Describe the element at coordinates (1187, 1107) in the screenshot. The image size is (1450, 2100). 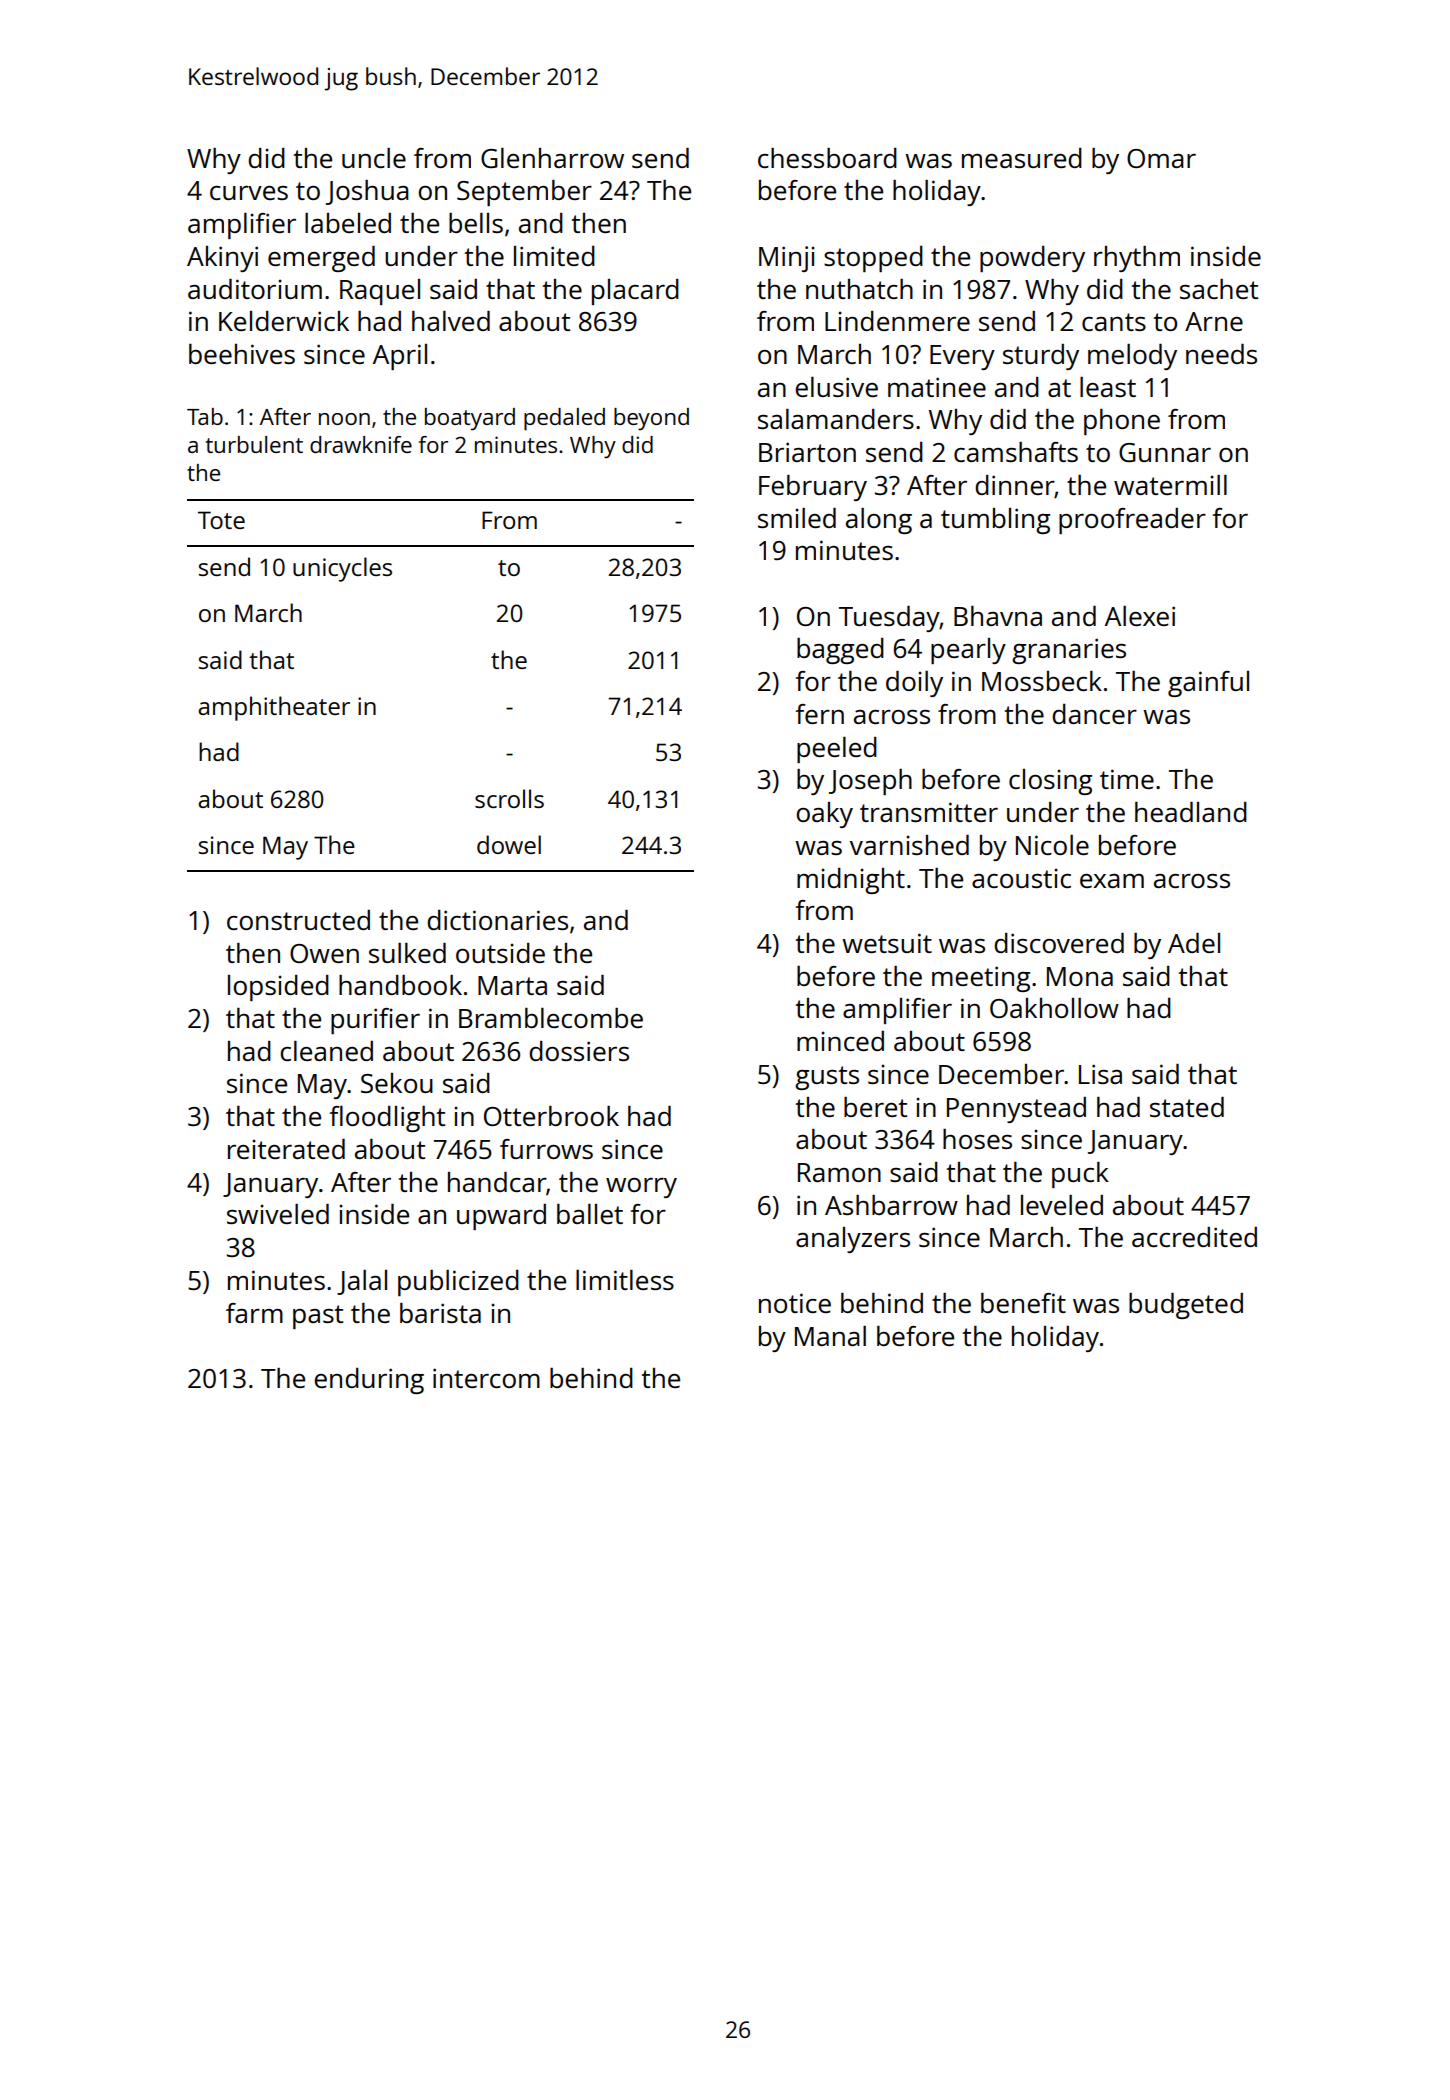
I see `stated` at that location.
